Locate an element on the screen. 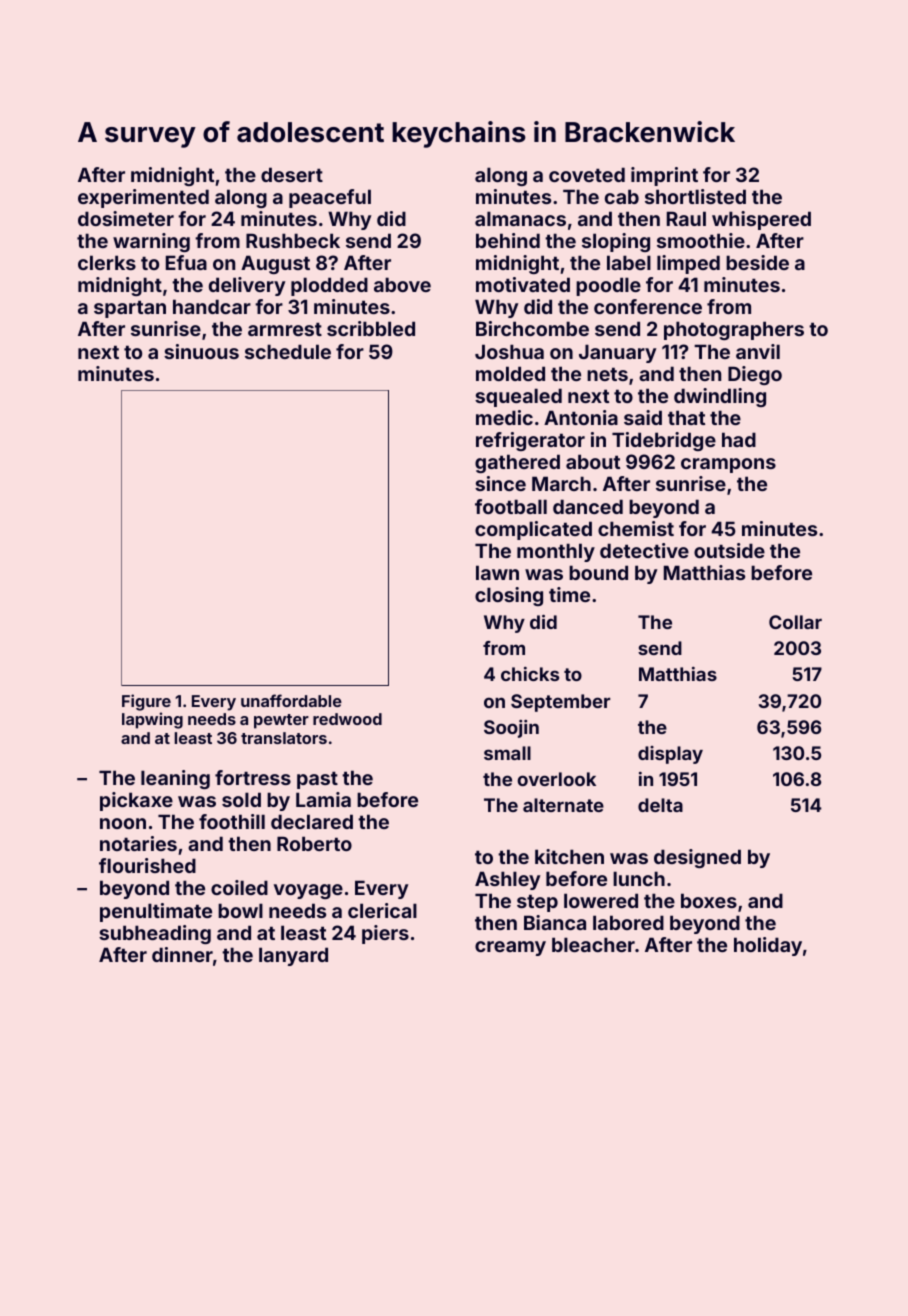 The height and width of the screenshot is (1316, 908). medic is located at coordinates (504, 417).
